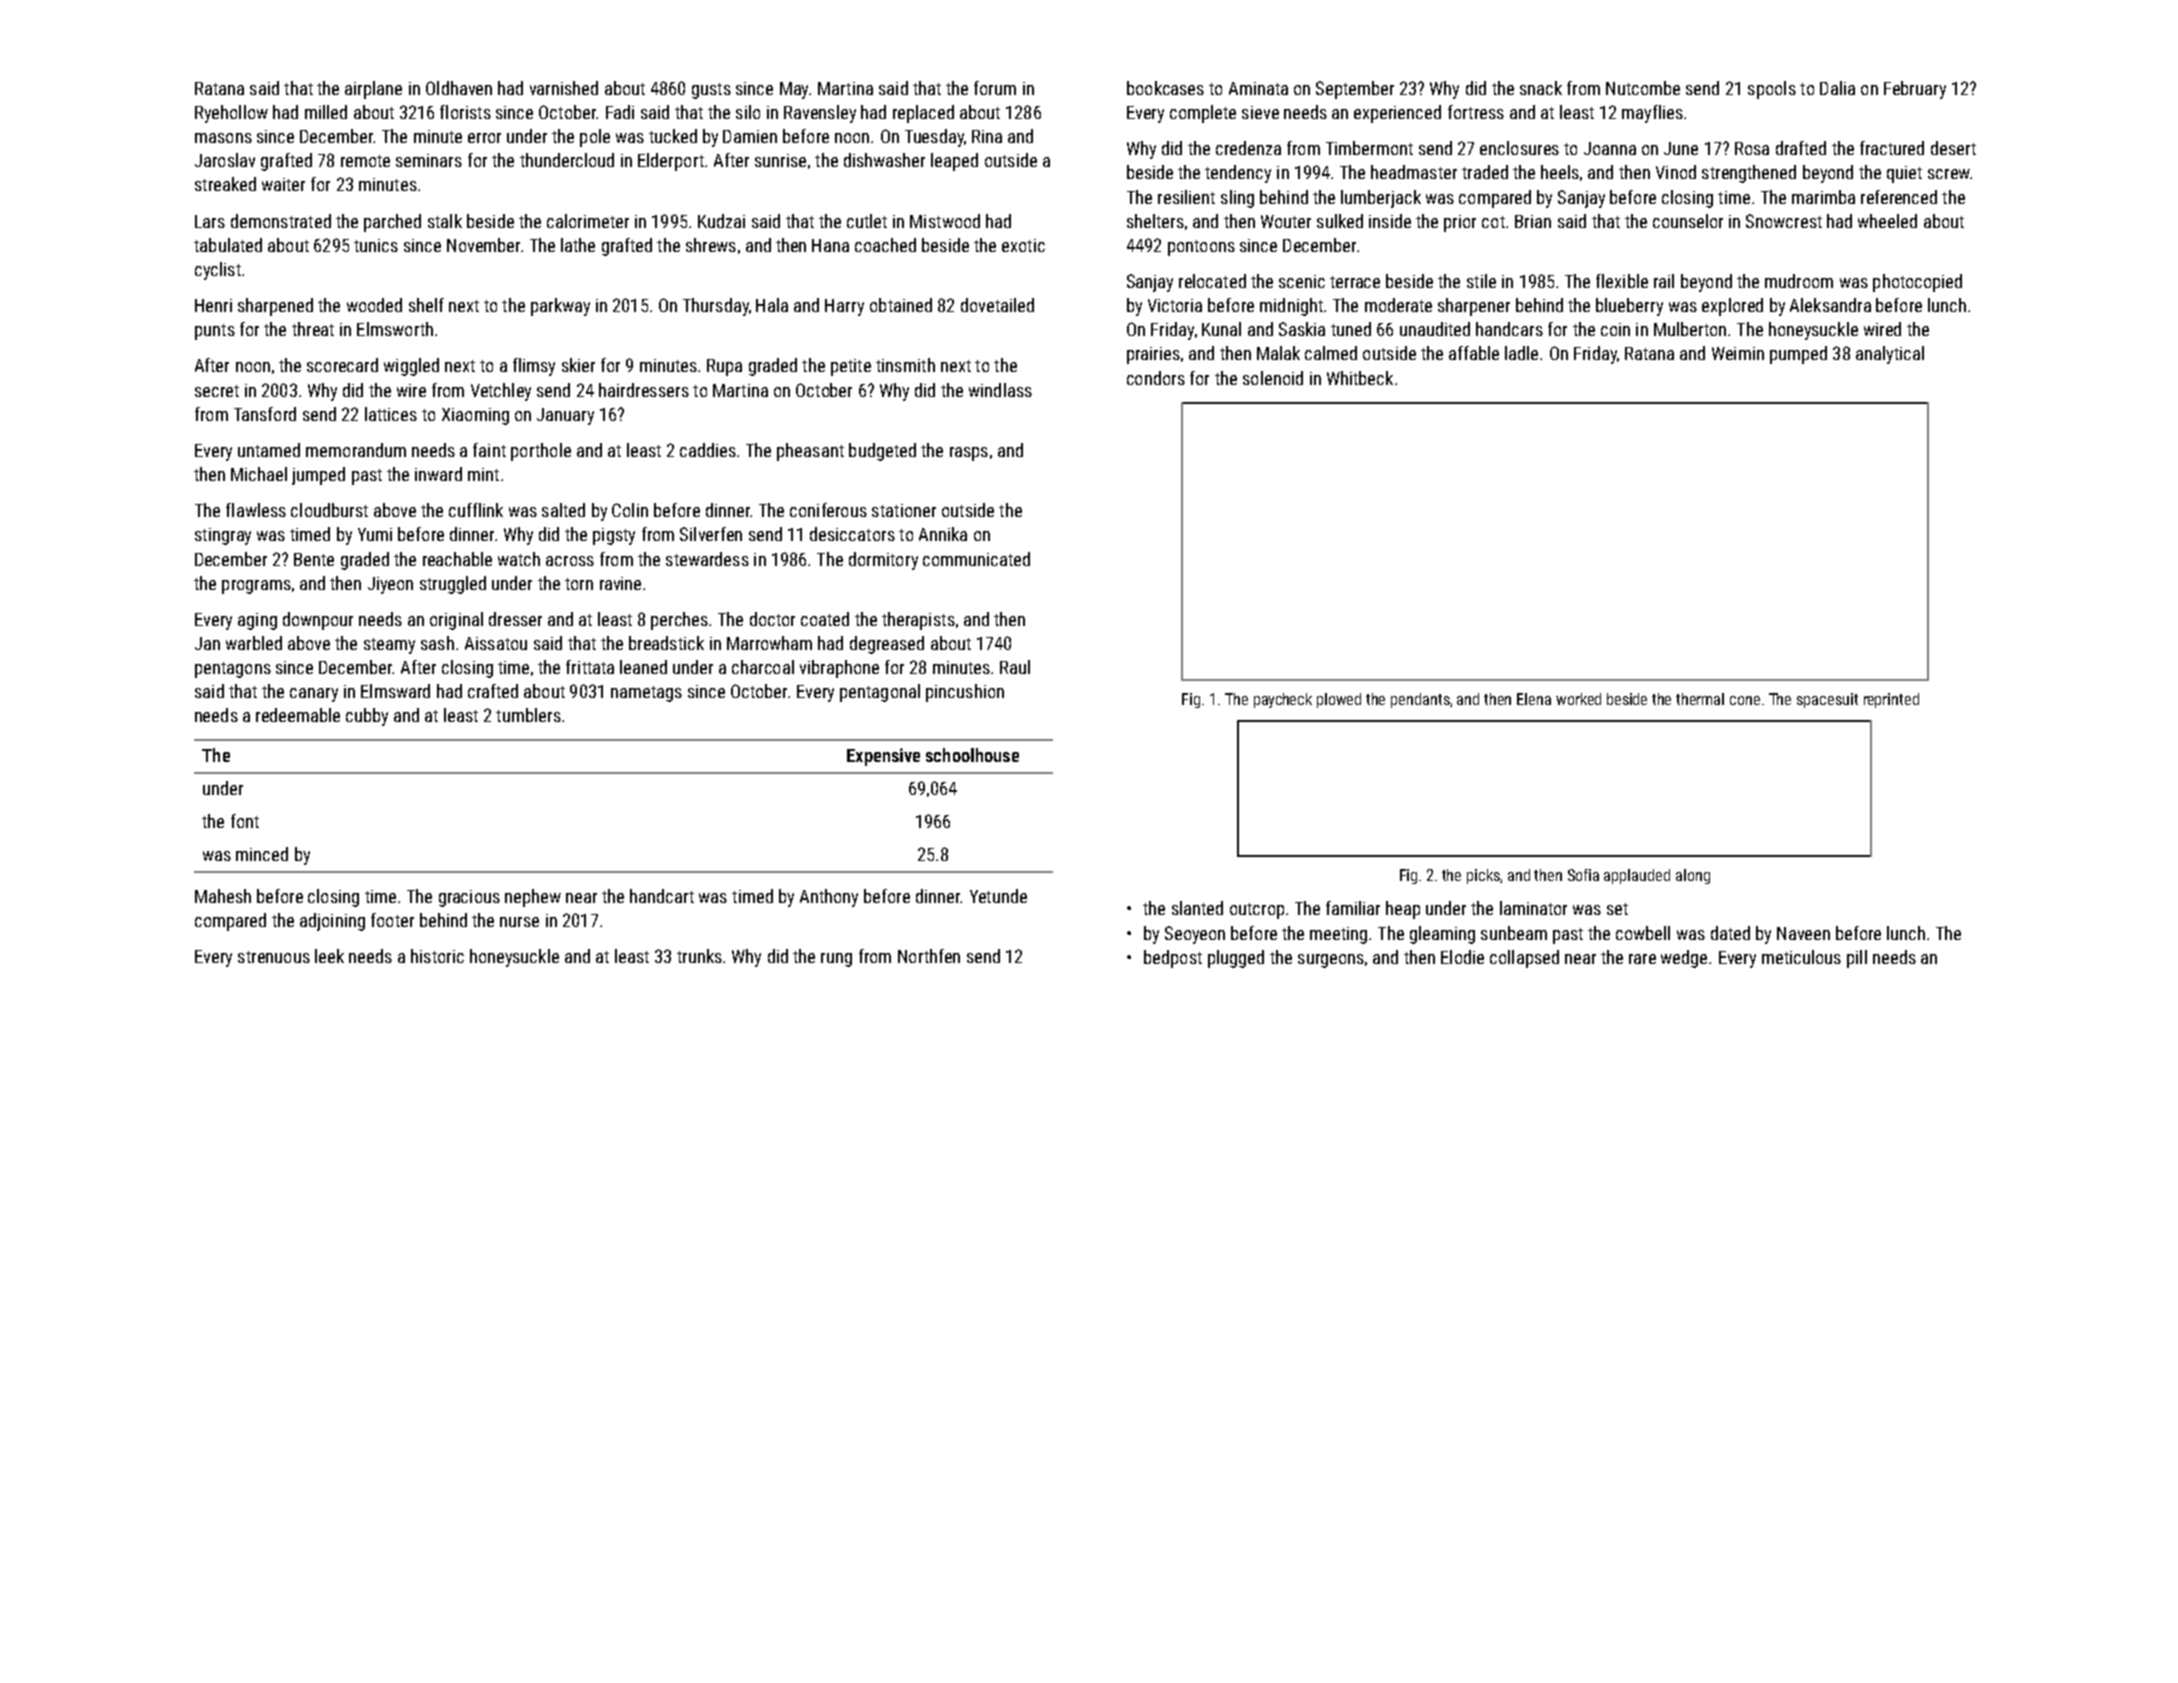 This screenshot has width=2178, height=1683. What do you see at coordinates (274, 957) in the screenshot?
I see `strenuous` at bounding box center [274, 957].
